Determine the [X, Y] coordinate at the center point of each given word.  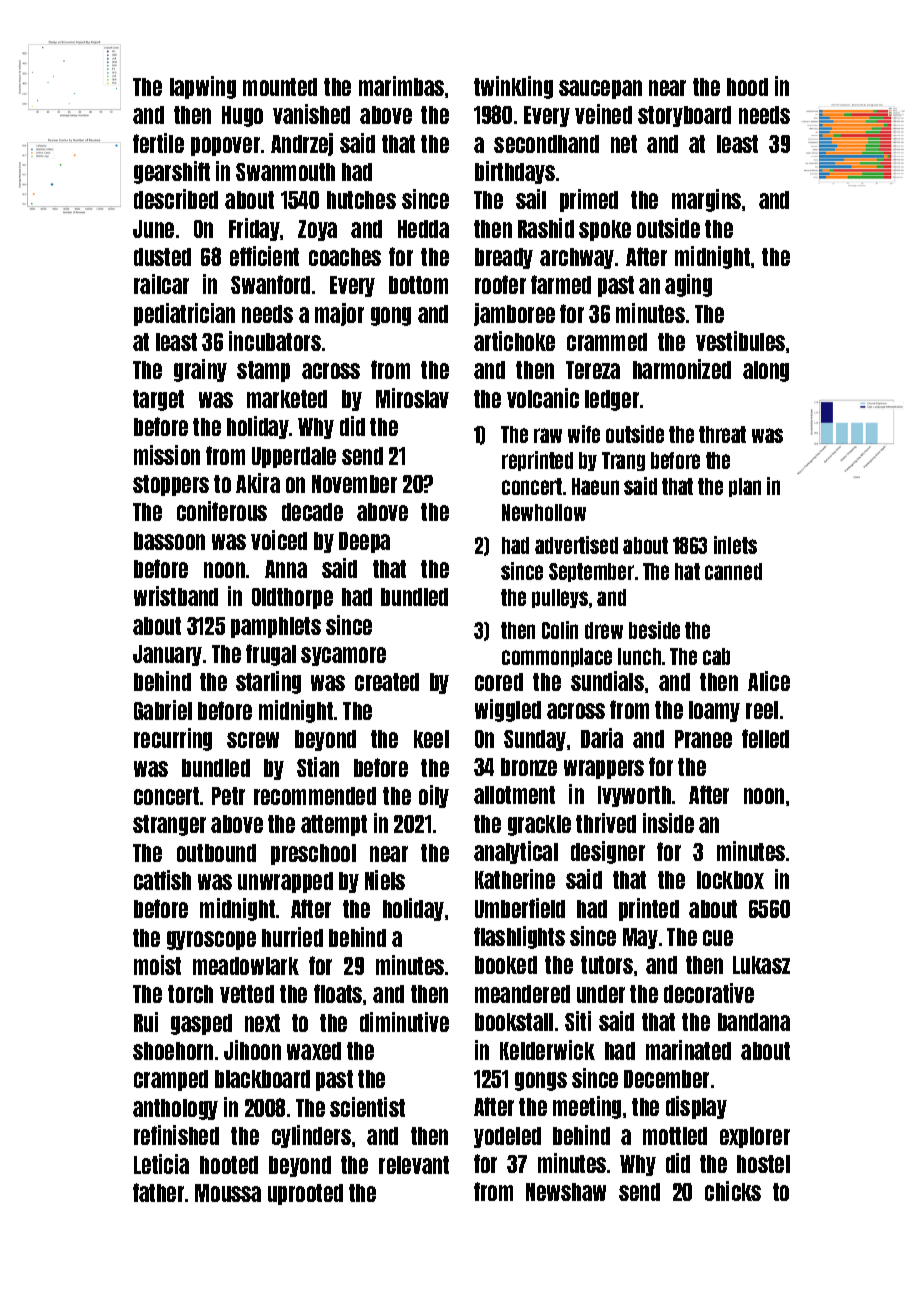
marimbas [401, 86]
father [158, 1192]
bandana [754, 1022]
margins [706, 200]
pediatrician [184, 314]
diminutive [404, 1022]
